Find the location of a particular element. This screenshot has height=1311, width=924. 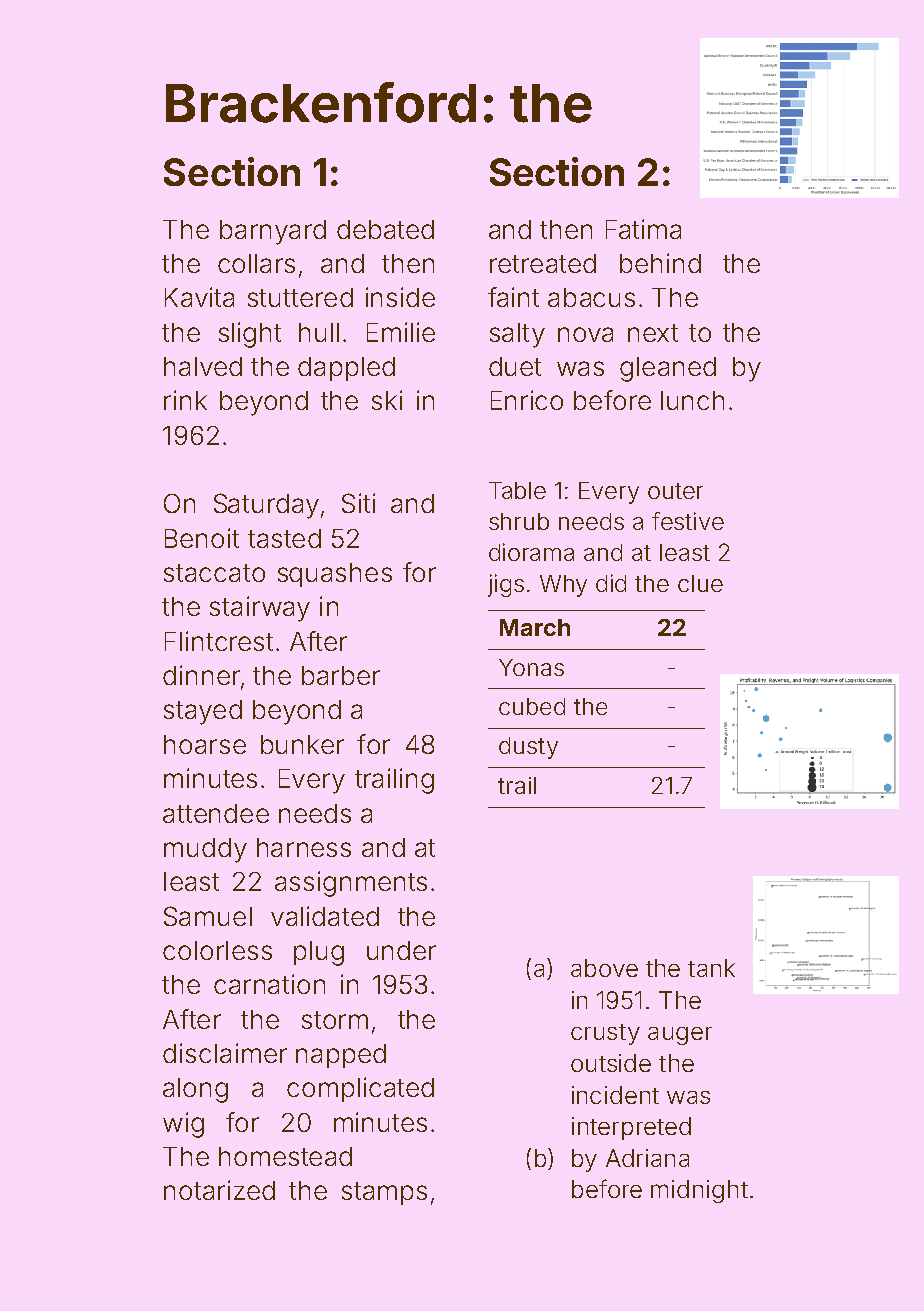

assignments is located at coordinates (351, 884).
